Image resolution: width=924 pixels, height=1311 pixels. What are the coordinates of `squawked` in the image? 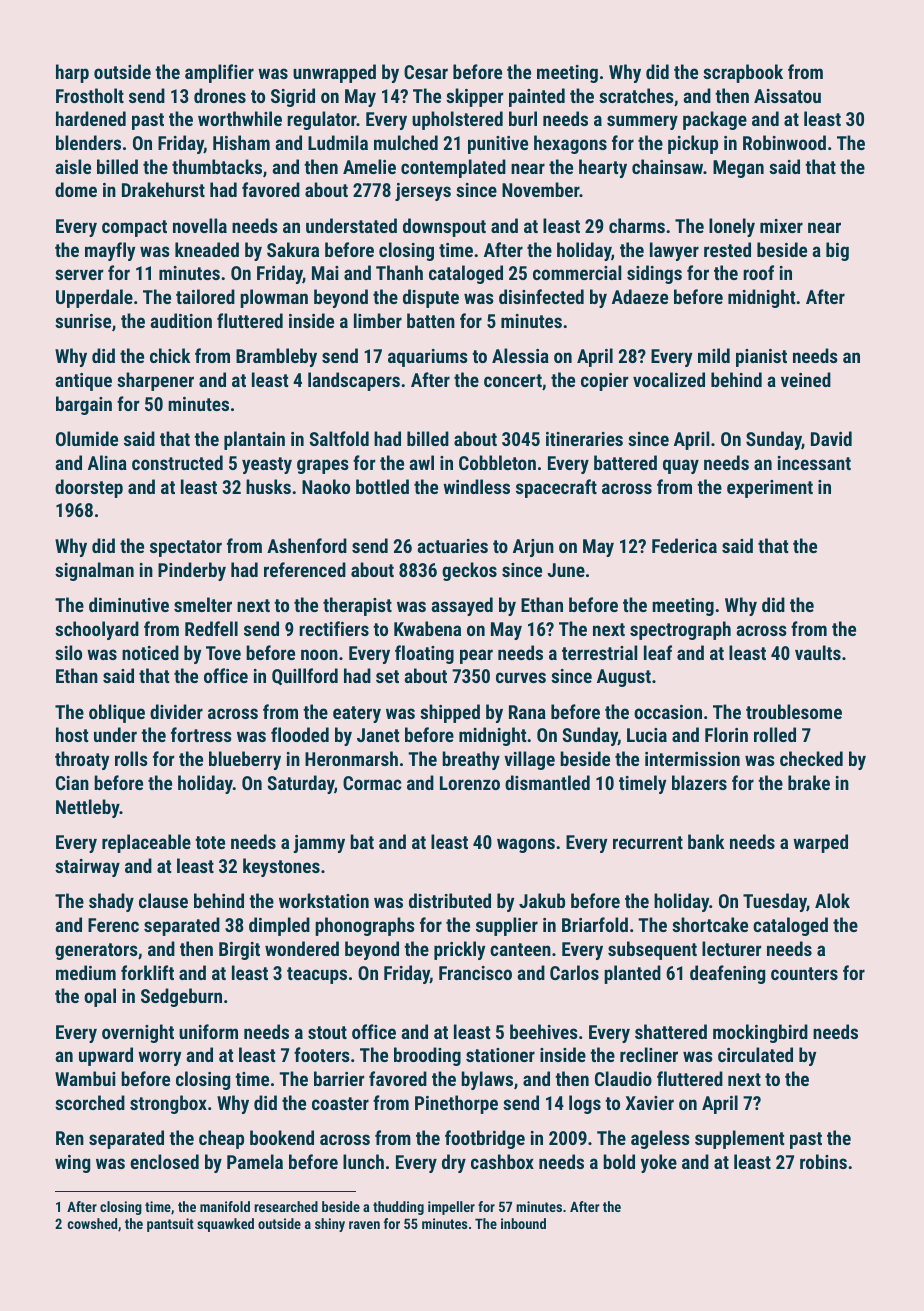 It's located at (225, 1225).
